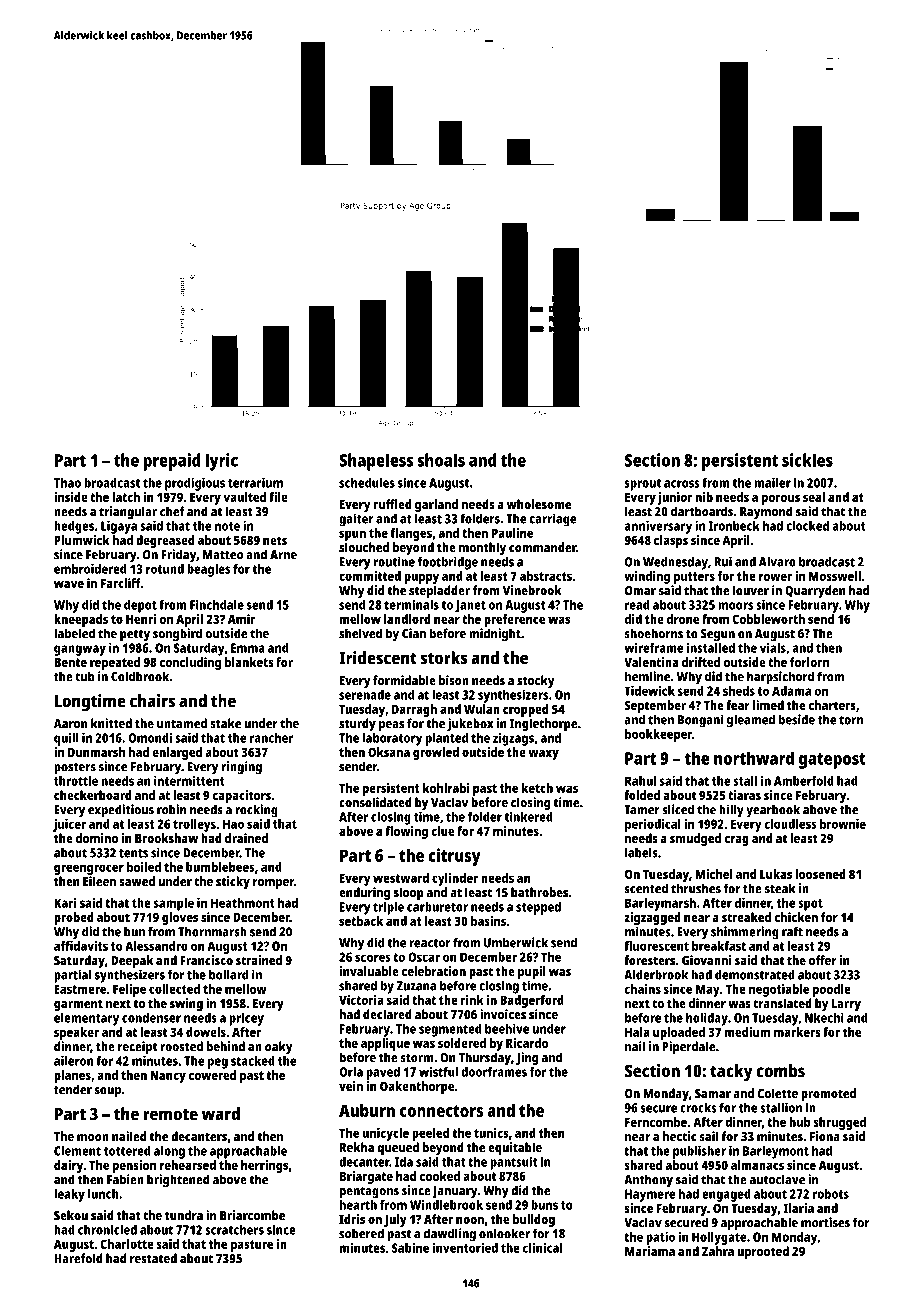  I want to click on blankets, so click(249, 662).
